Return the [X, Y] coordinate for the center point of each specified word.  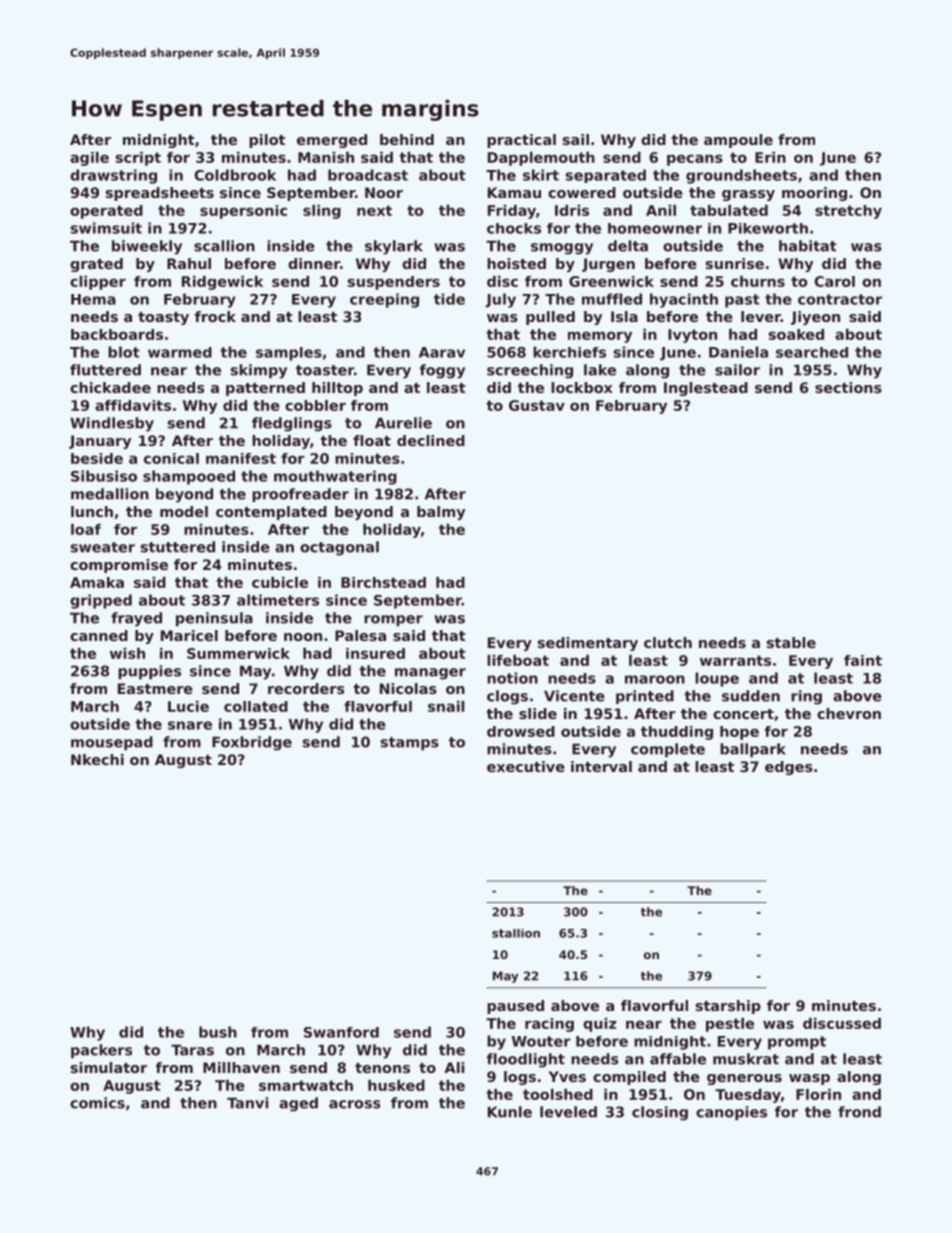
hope [739, 733]
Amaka [97, 582]
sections [848, 387]
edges [789, 768]
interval [601, 766]
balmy [441, 513]
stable [791, 642]
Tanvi [247, 1103]
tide [449, 299]
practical [521, 141]
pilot [267, 141]
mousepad [112, 743]
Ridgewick [222, 283]
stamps [410, 744]
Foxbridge [252, 743]
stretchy [848, 212]
